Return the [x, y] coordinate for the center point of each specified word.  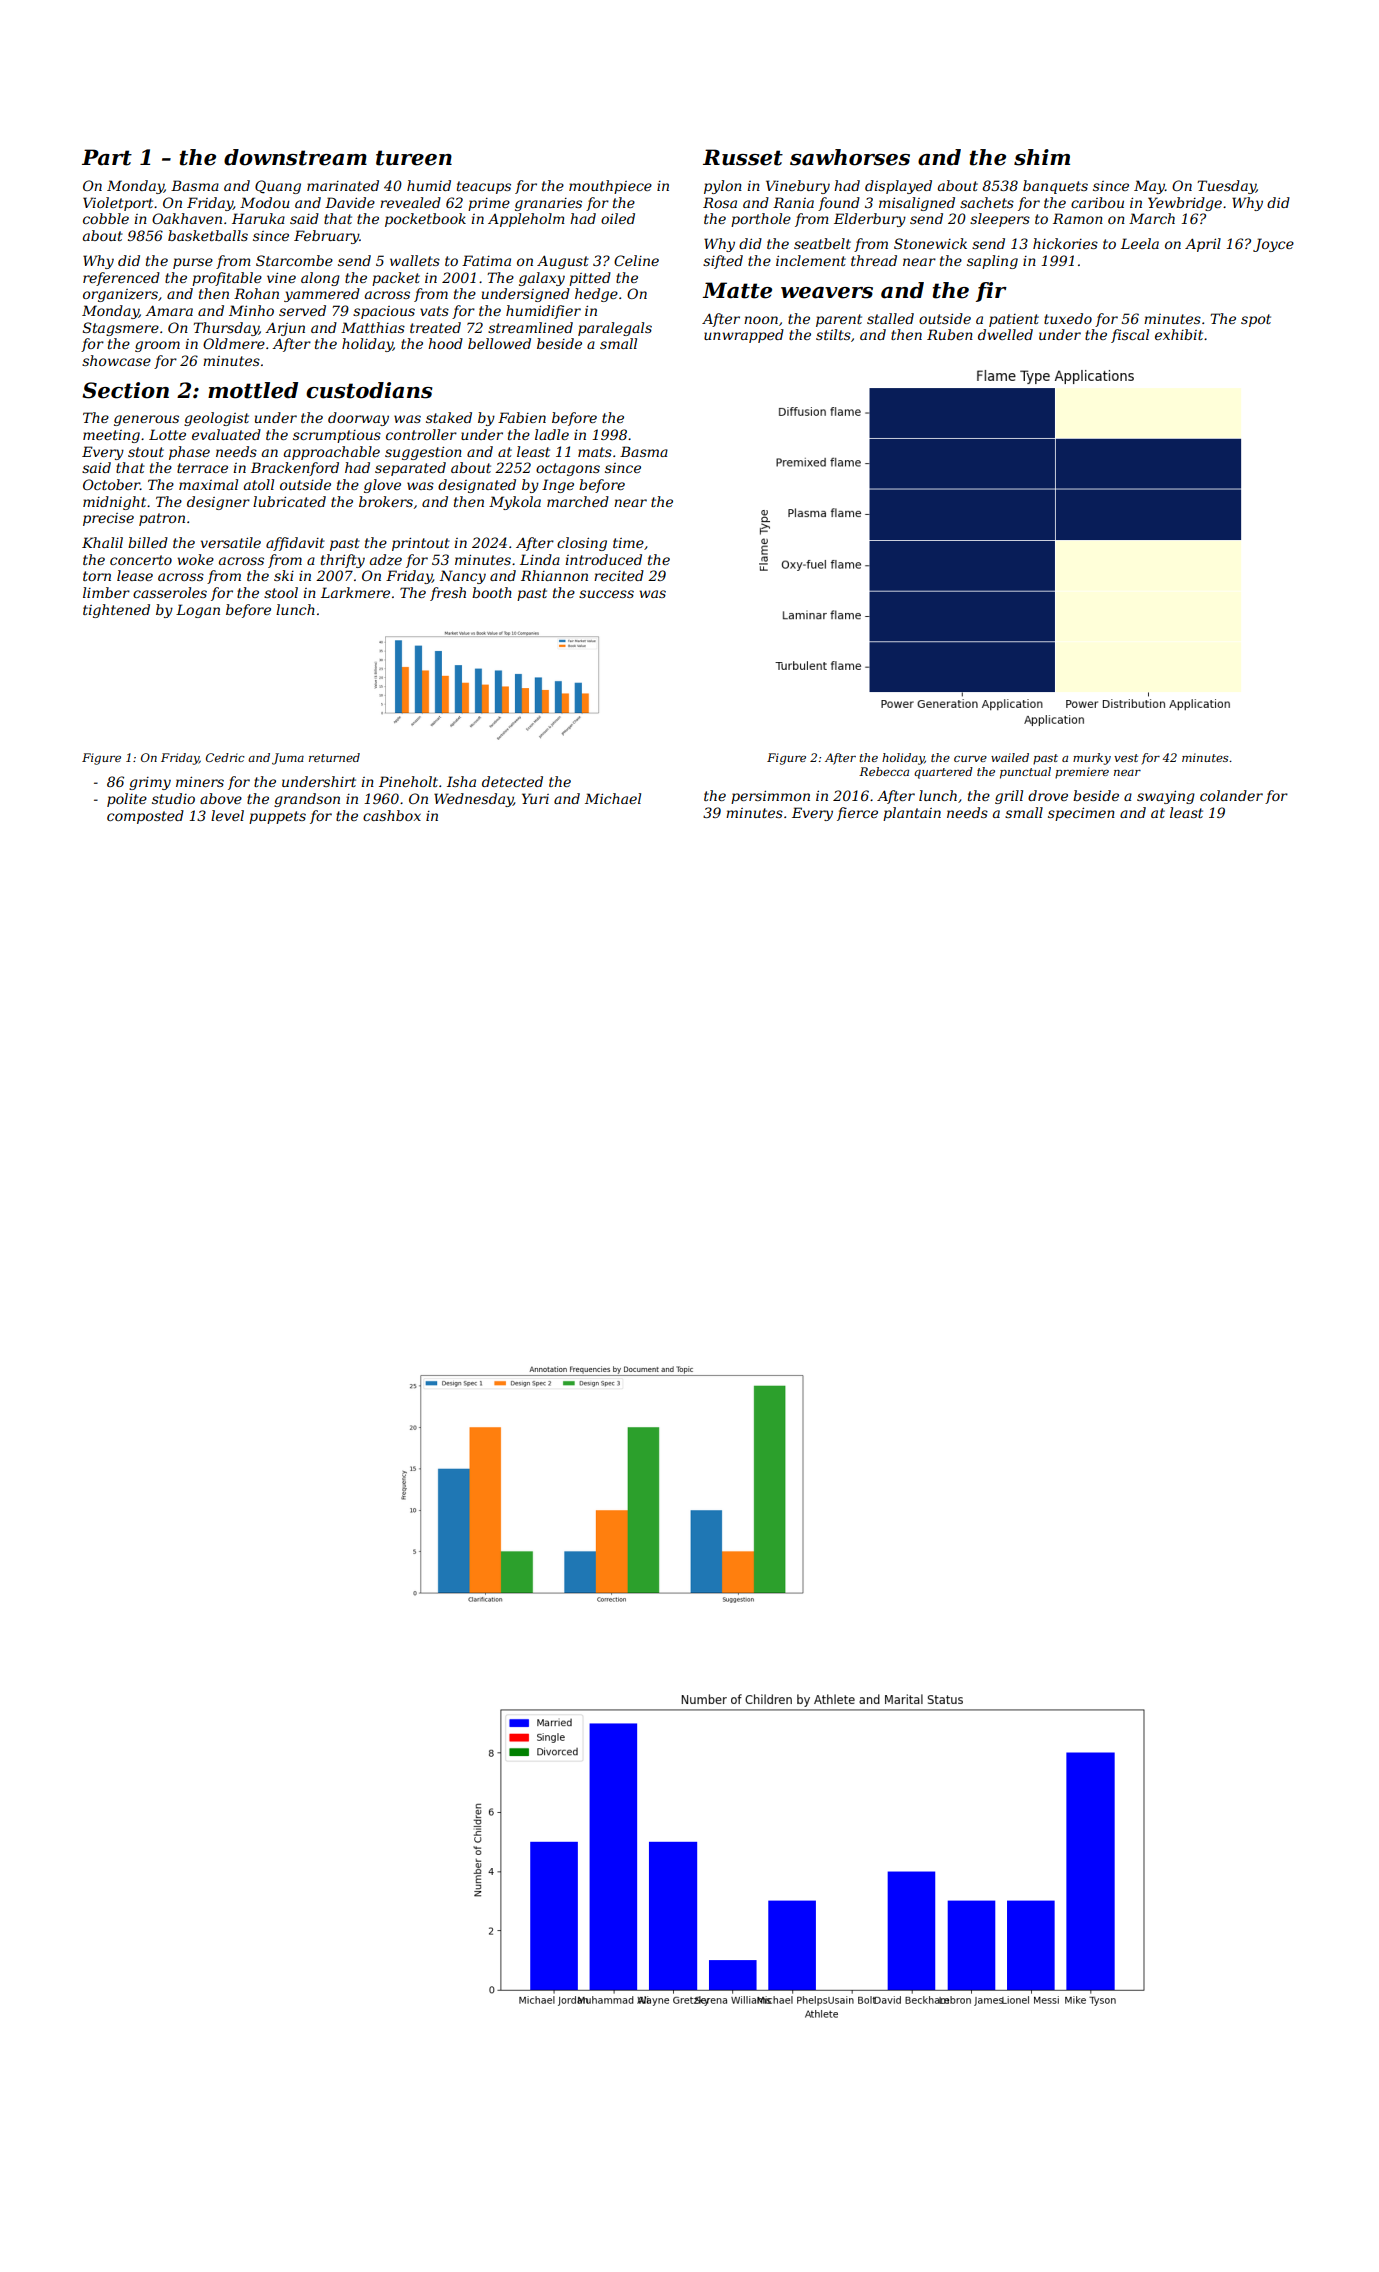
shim [1042, 157]
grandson [307, 800]
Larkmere [355, 592]
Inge [558, 486]
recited [619, 575]
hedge [596, 295]
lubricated [289, 501]
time [628, 543]
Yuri [535, 798]
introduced [603, 559]
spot [1256, 320]
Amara [169, 311]
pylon [723, 187]
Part [107, 157]
